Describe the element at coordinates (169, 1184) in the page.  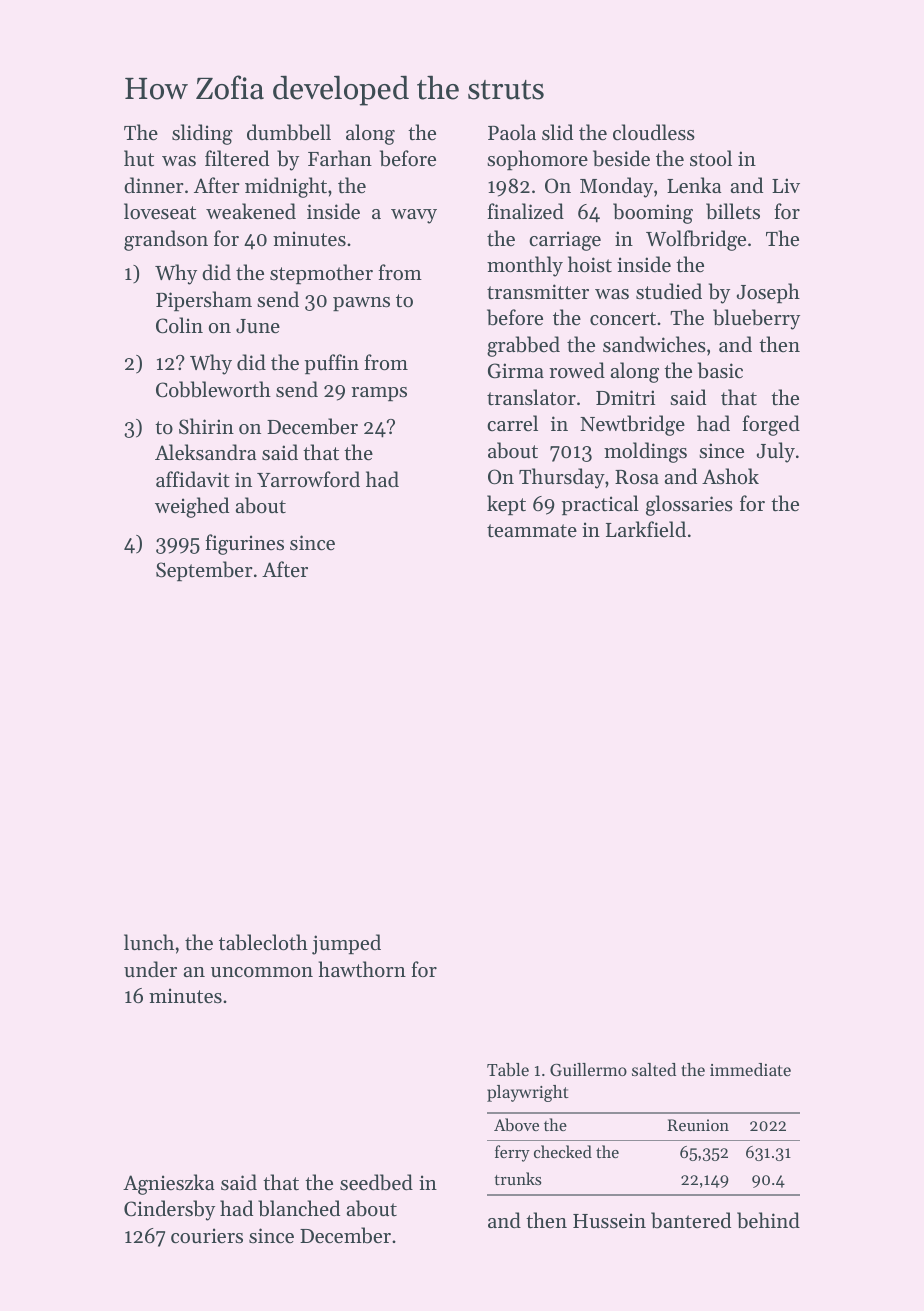
I see `Agnieszka` at that location.
